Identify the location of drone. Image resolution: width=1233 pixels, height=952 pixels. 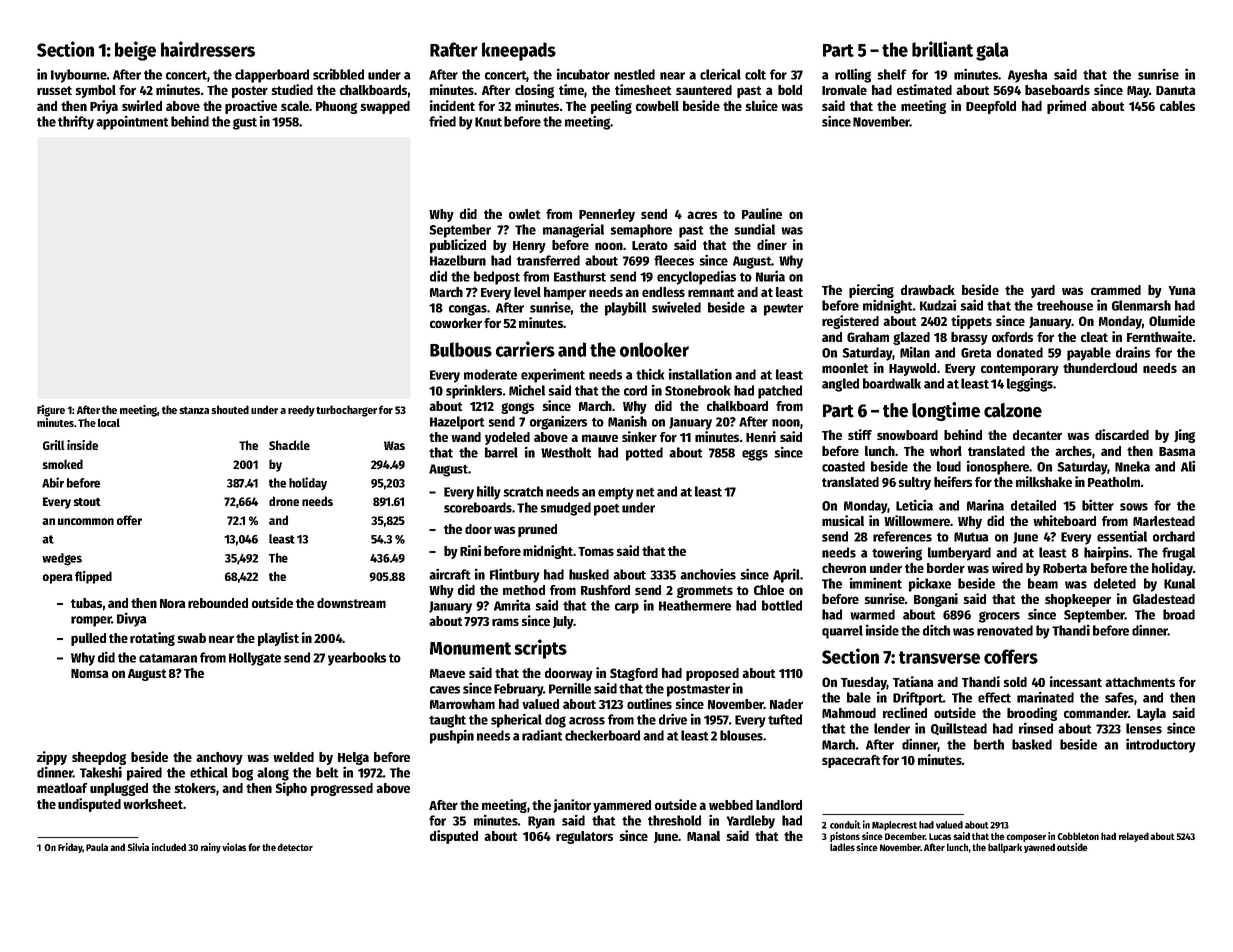
(284, 501).
